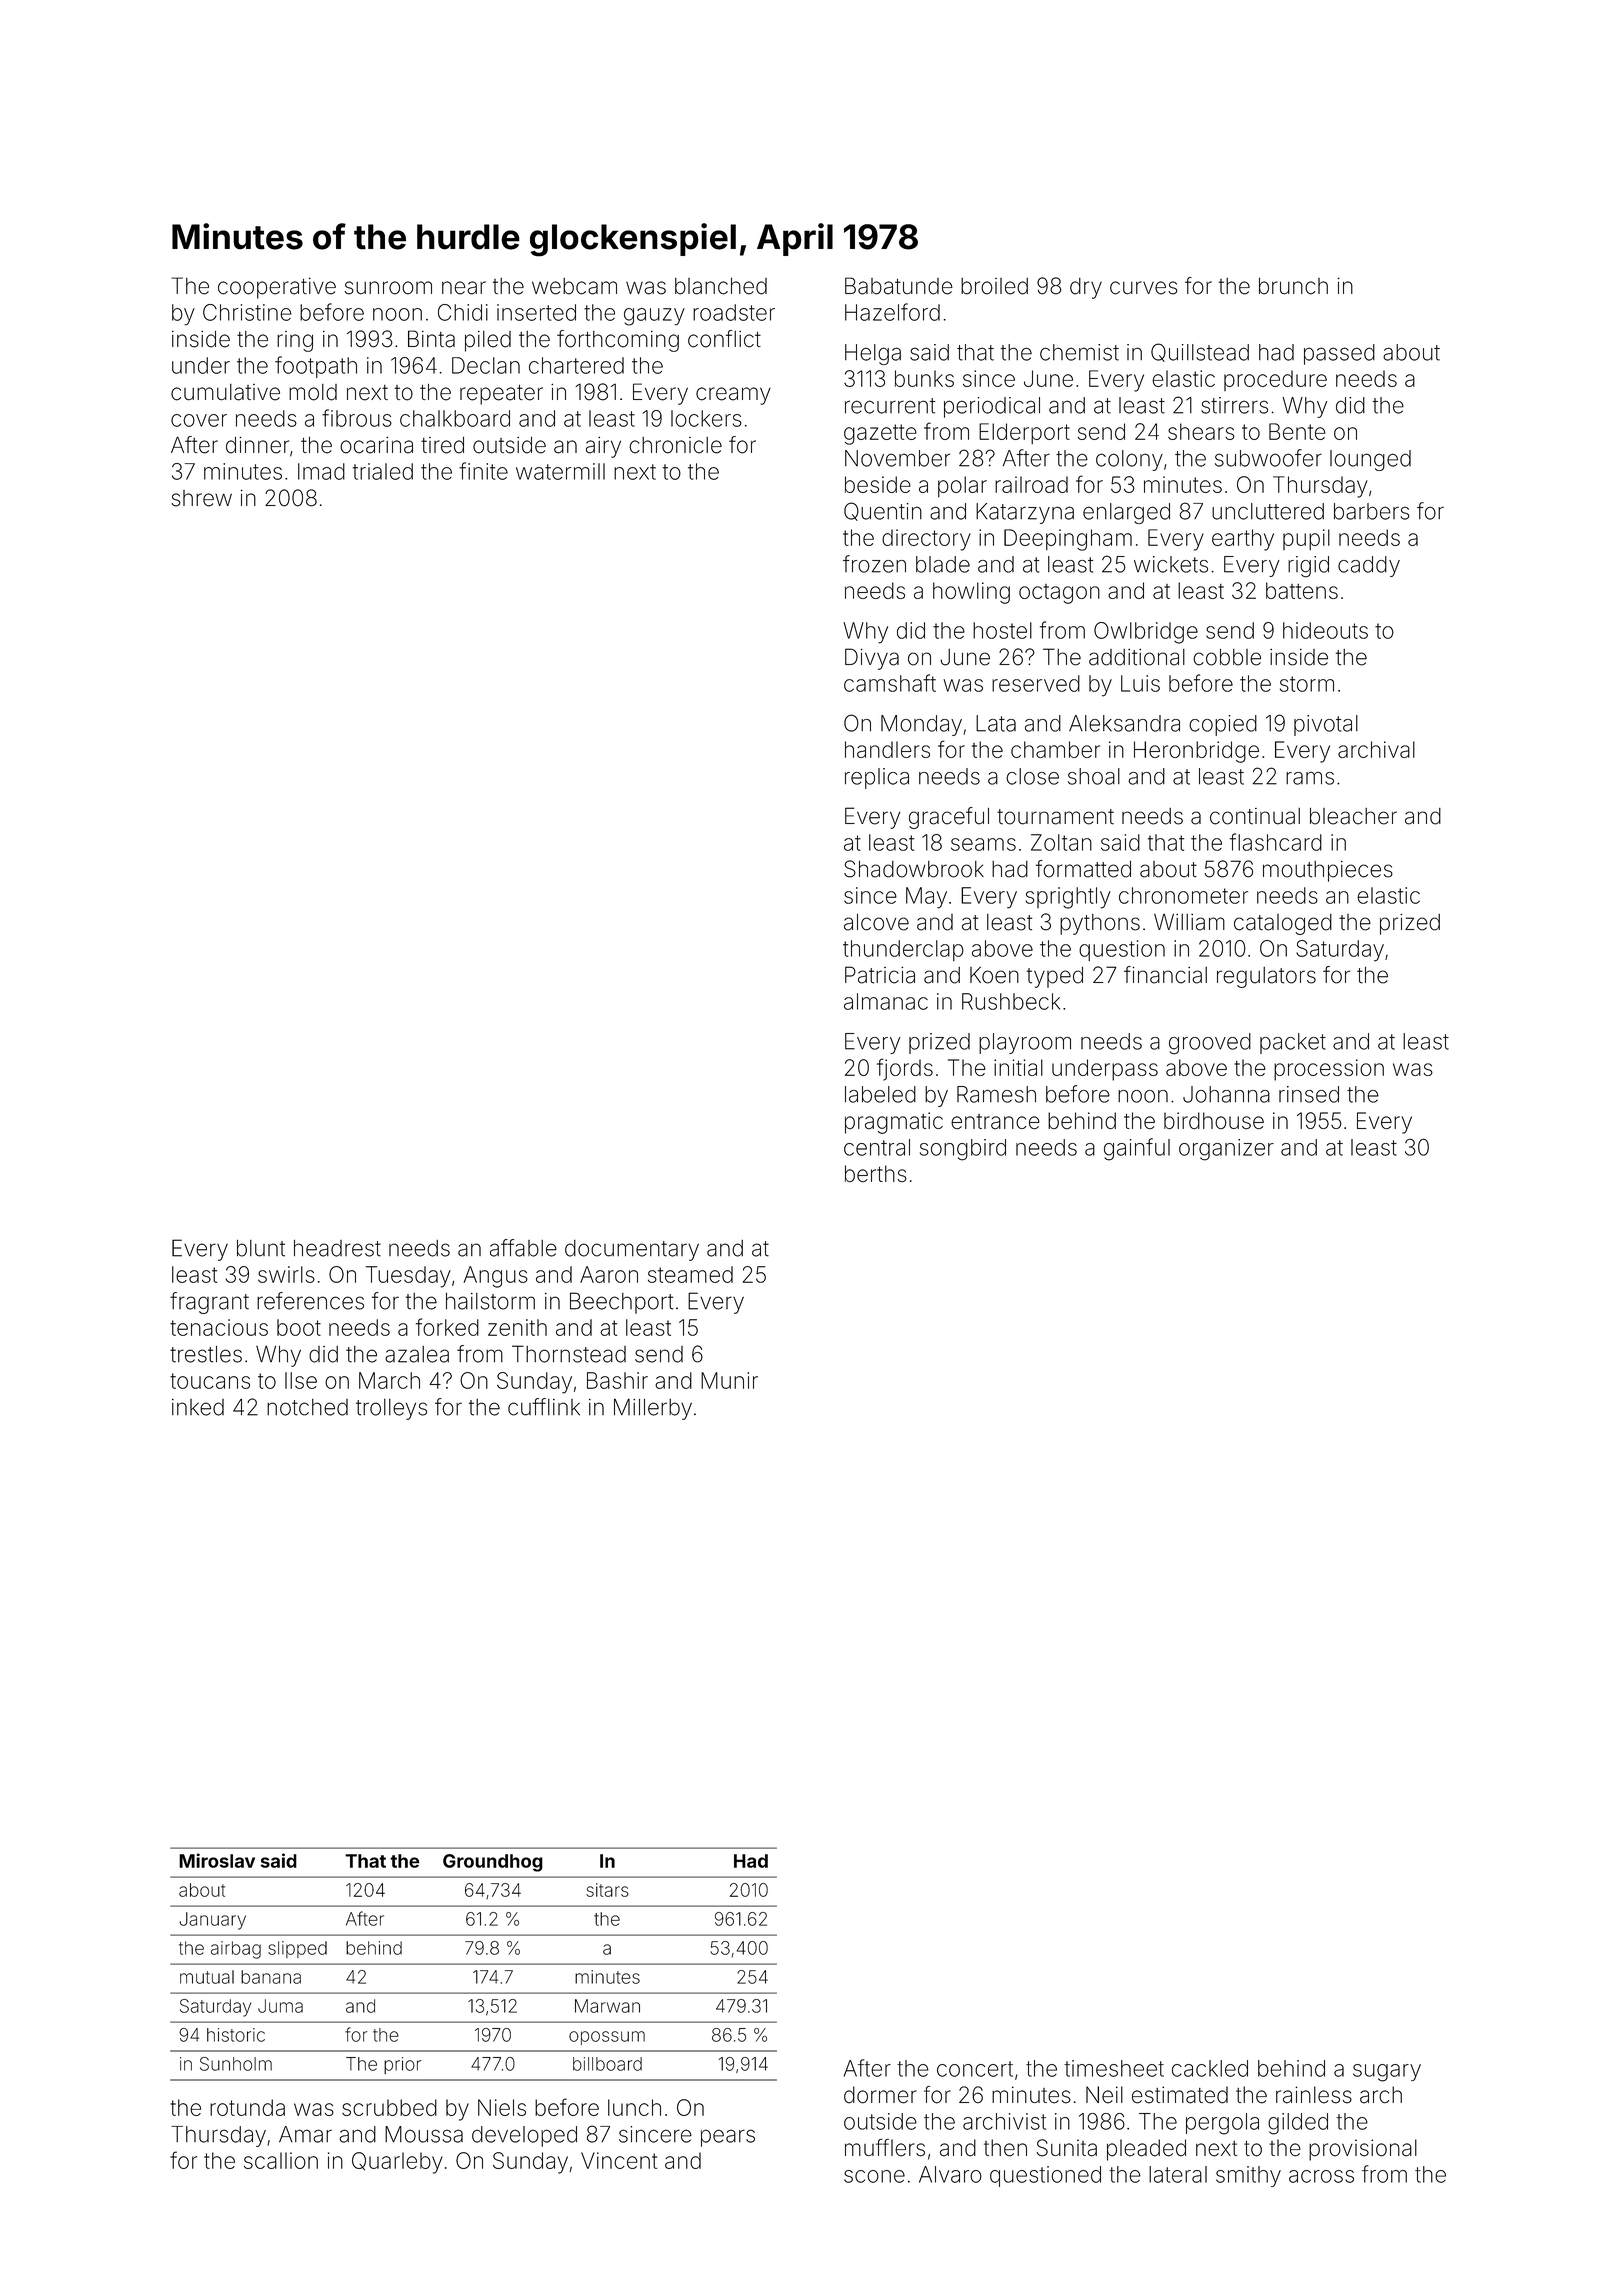 This image has width=1620, height=2292. Describe the element at coordinates (607, 1890) in the image. I see `sitars` at that location.
